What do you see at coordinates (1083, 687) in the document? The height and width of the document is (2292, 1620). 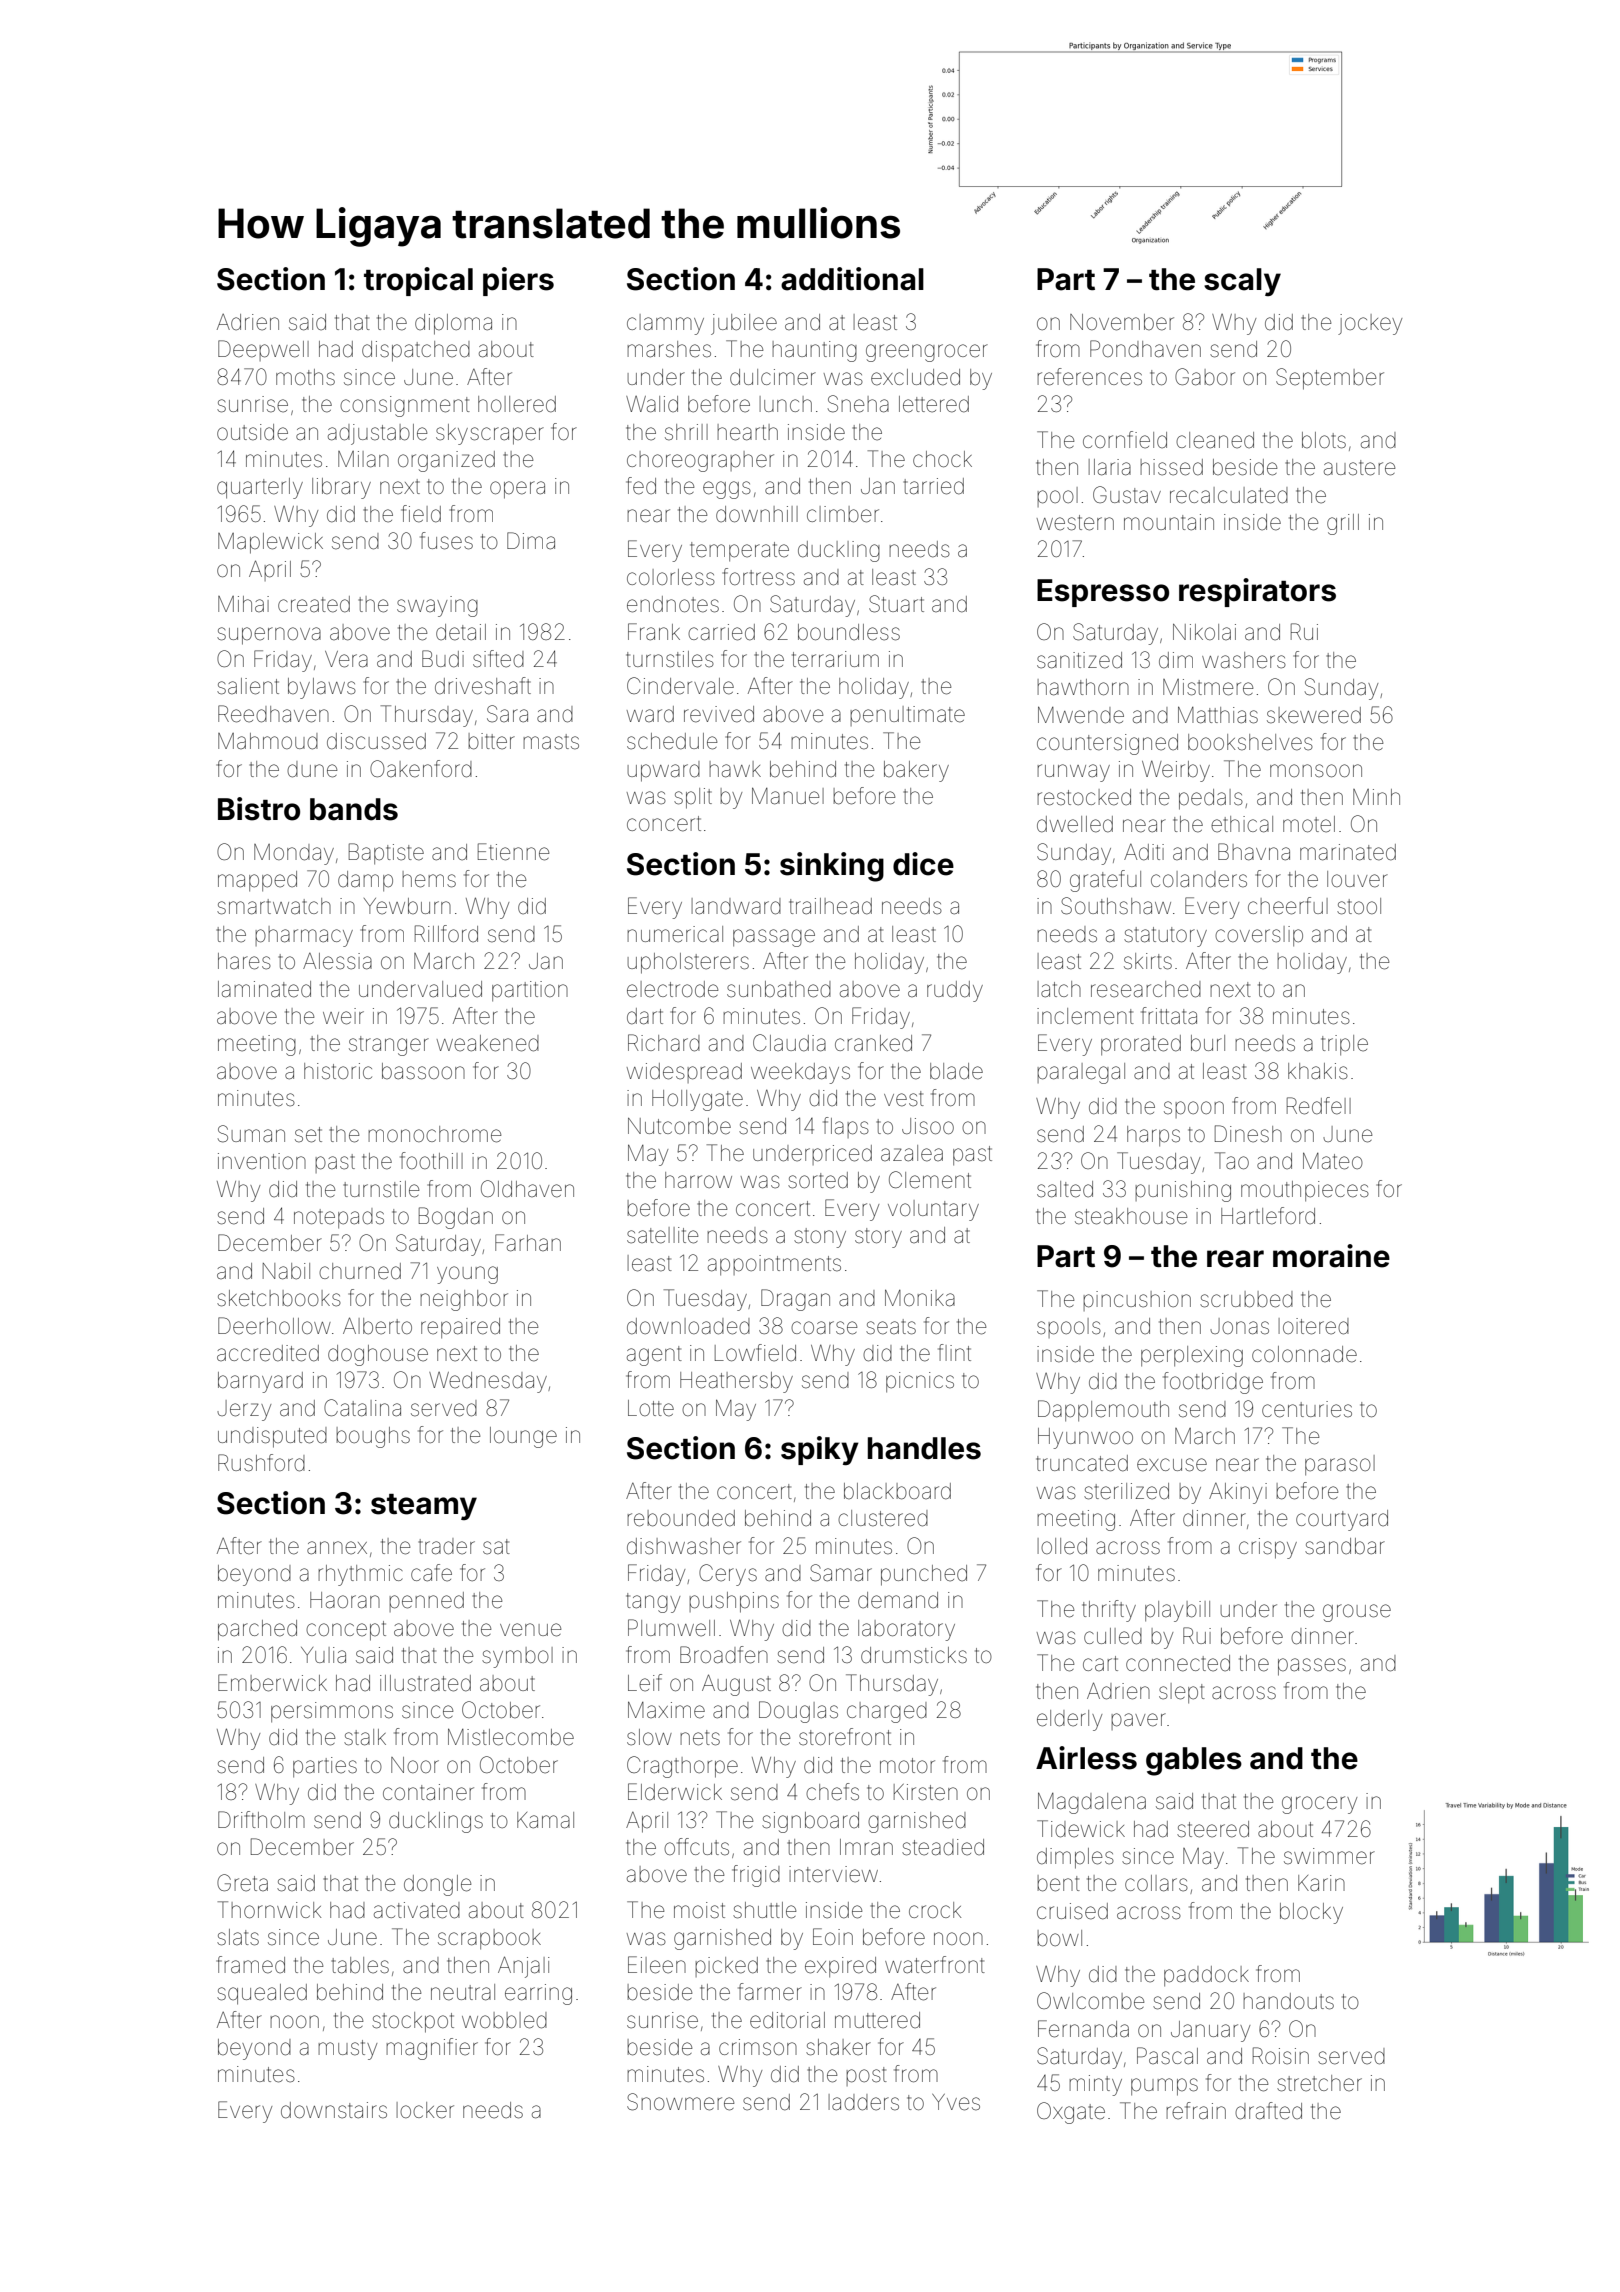 I see `hawthorn` at bounding box center [1083, 687].
